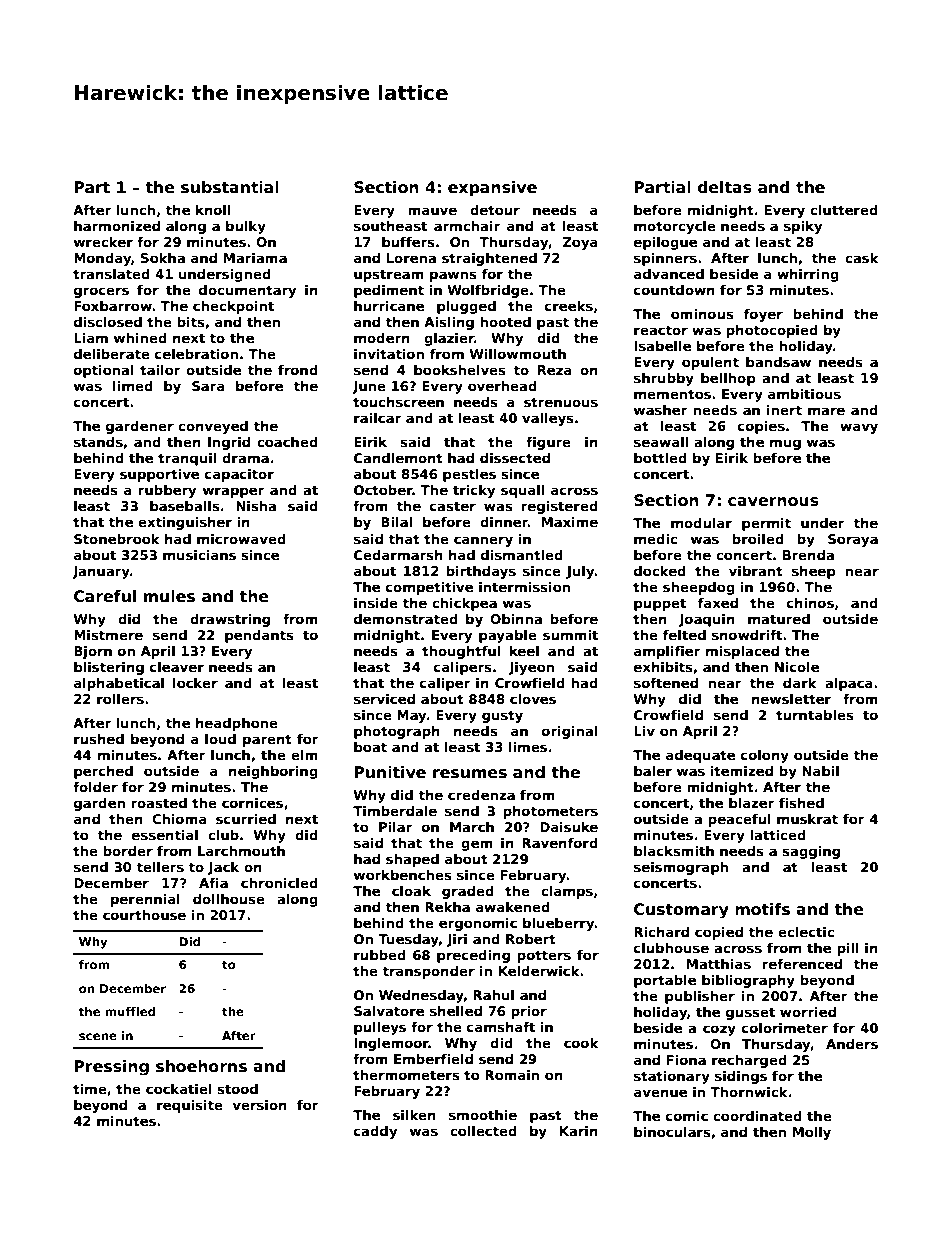  I want to click on Tuesday, so click(408, 940).
